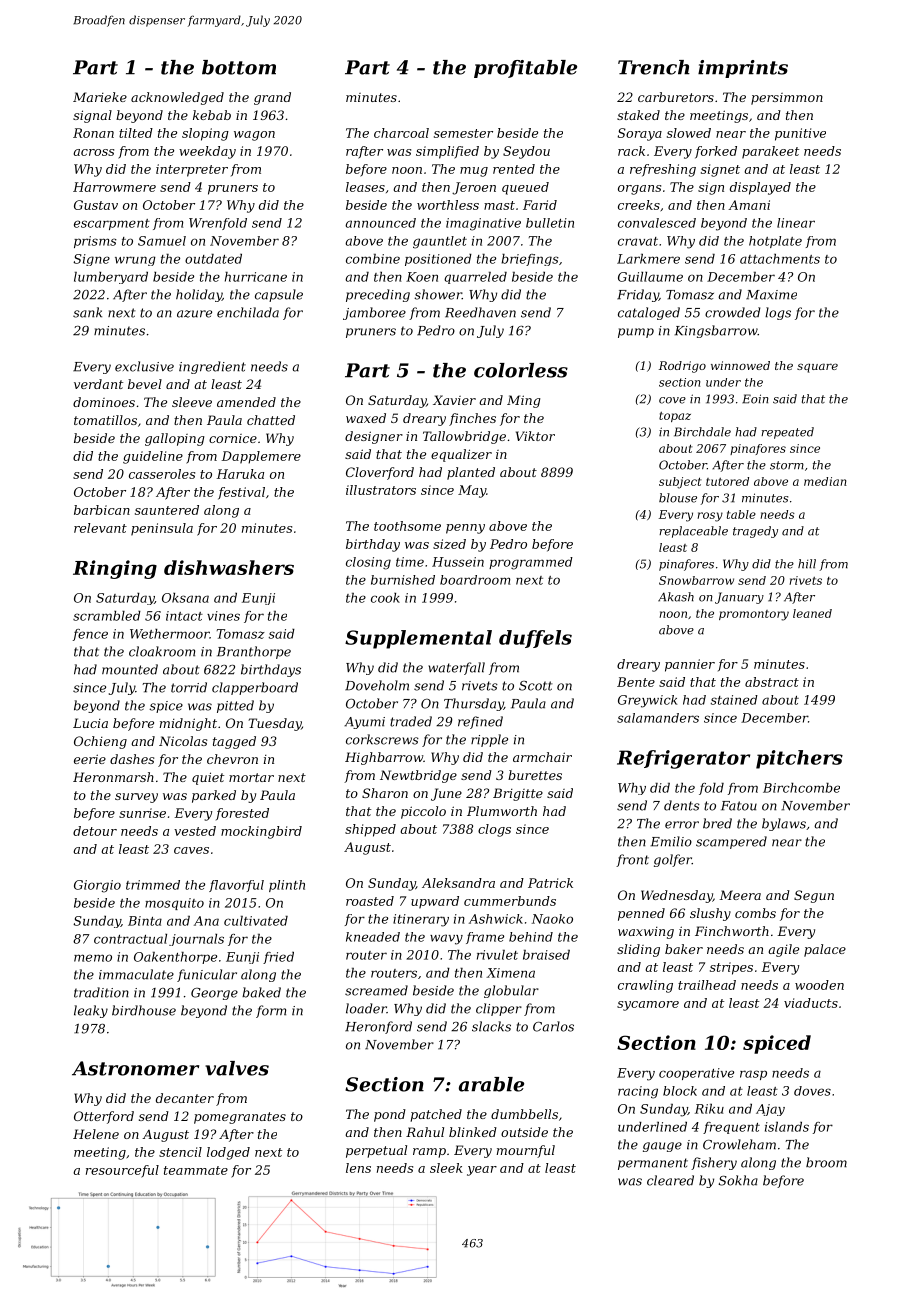  Describe the element at coordinates (446, 1168) in the screenshot. I see `sleek` at that location.
